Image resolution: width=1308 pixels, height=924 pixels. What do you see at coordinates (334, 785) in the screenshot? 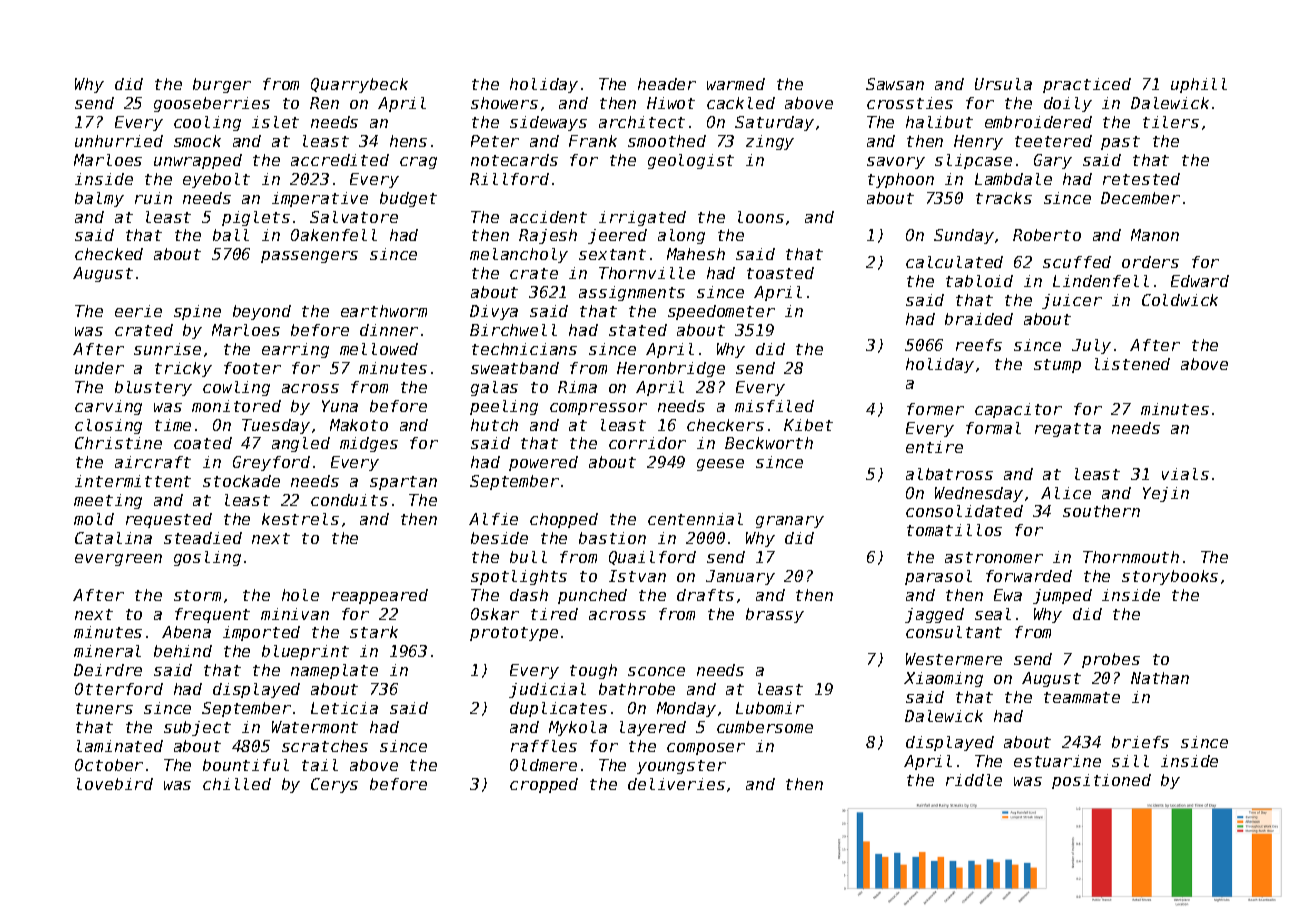
I see `Cerys` at bounding box center [334, 785].
